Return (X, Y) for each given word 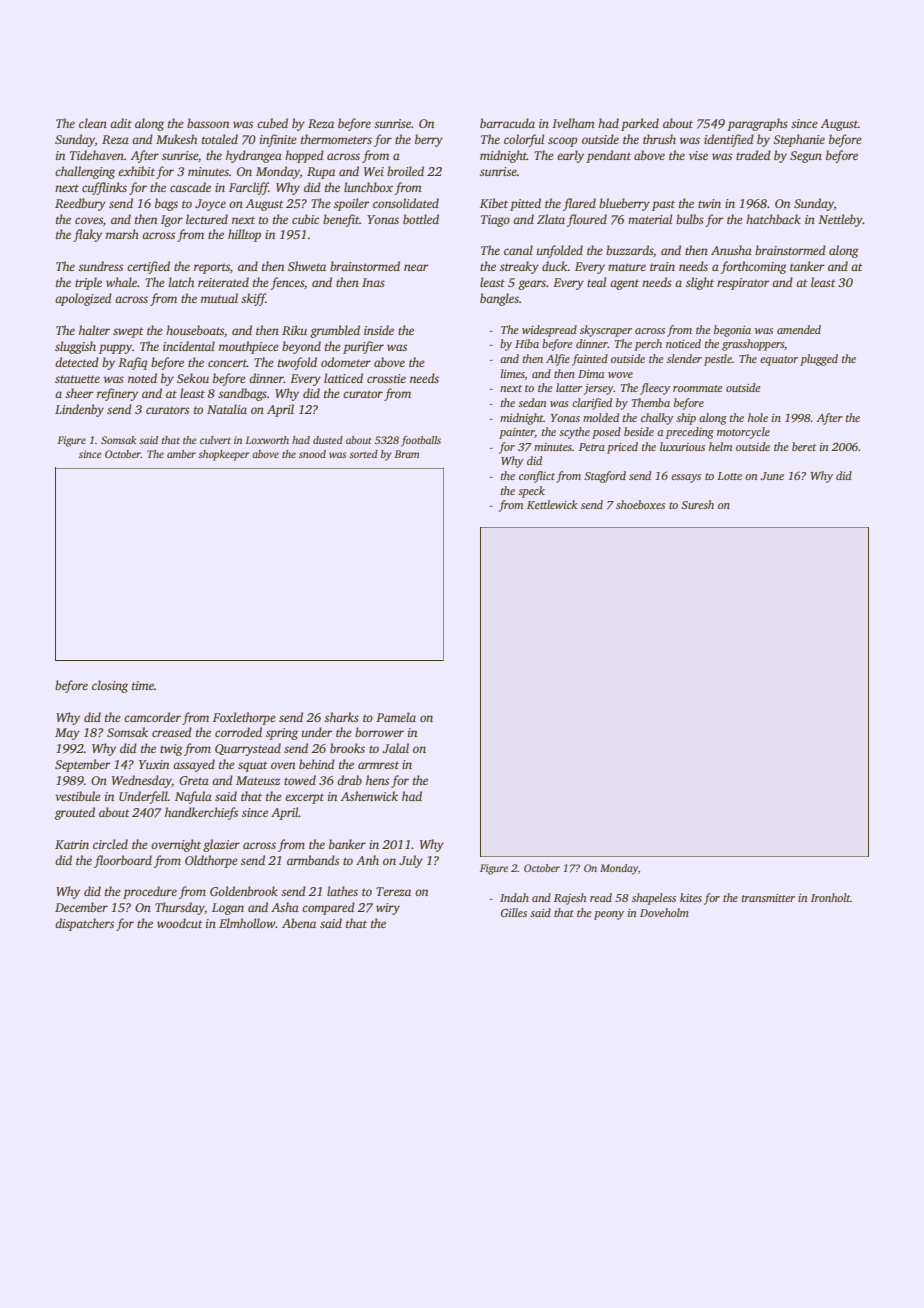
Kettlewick (552, 504)
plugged (819, 360)
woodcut (180, 923)
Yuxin (154, 764)
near (416, 267)
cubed (272, 123)
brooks (347, 748)
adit (121, 123)
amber (181, 454)
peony (609, 915)
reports (212, 268)
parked (640, 124)
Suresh (697, 504)
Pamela (396, 717)
